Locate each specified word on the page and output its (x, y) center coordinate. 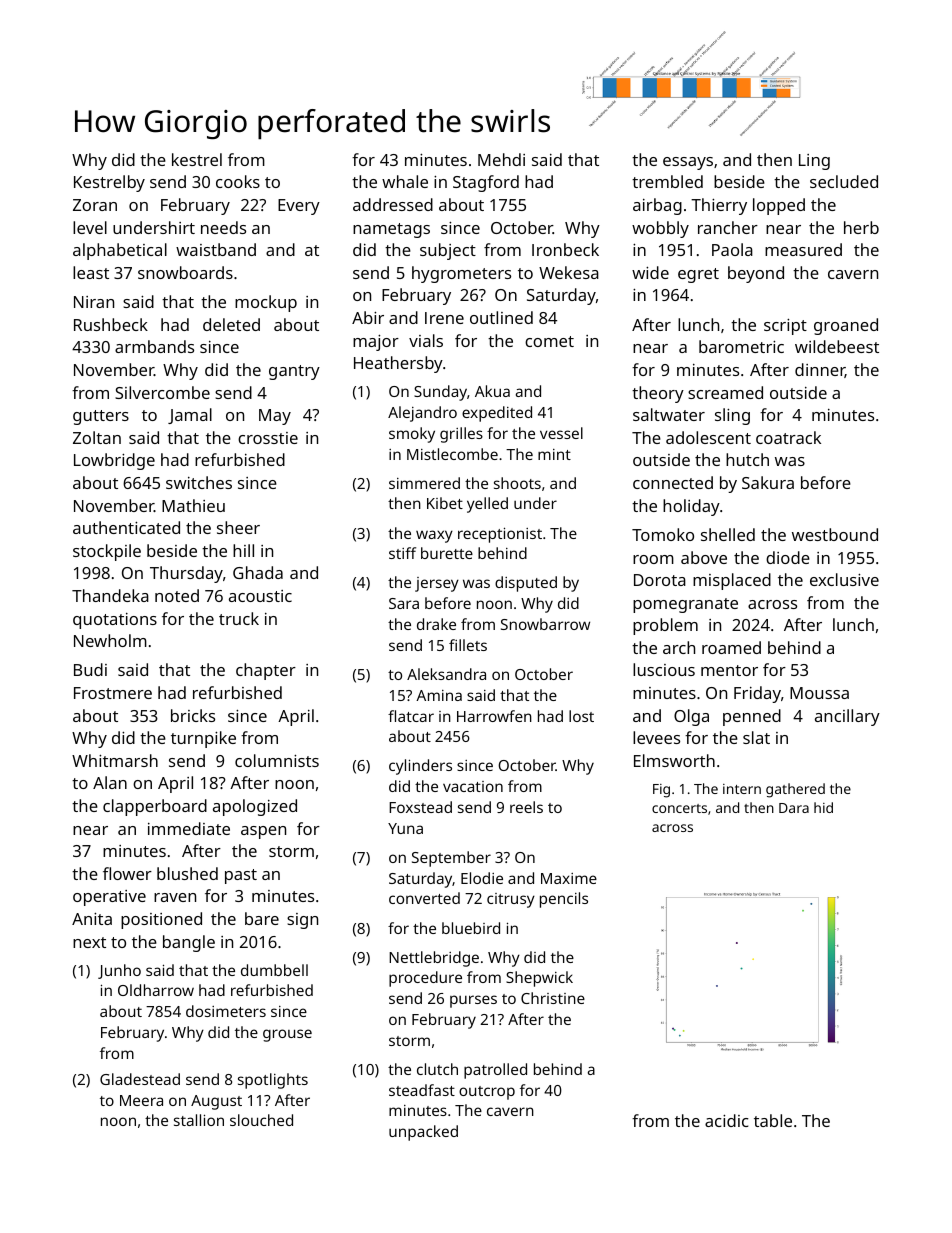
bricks (193, 715)
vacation (473, 786)
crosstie (268, 438)
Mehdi (501, 159)
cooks (238, 181)
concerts (679, 808)
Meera (141, 1100)
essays (688, 163)
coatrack (788, 437)
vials (426, 340)
